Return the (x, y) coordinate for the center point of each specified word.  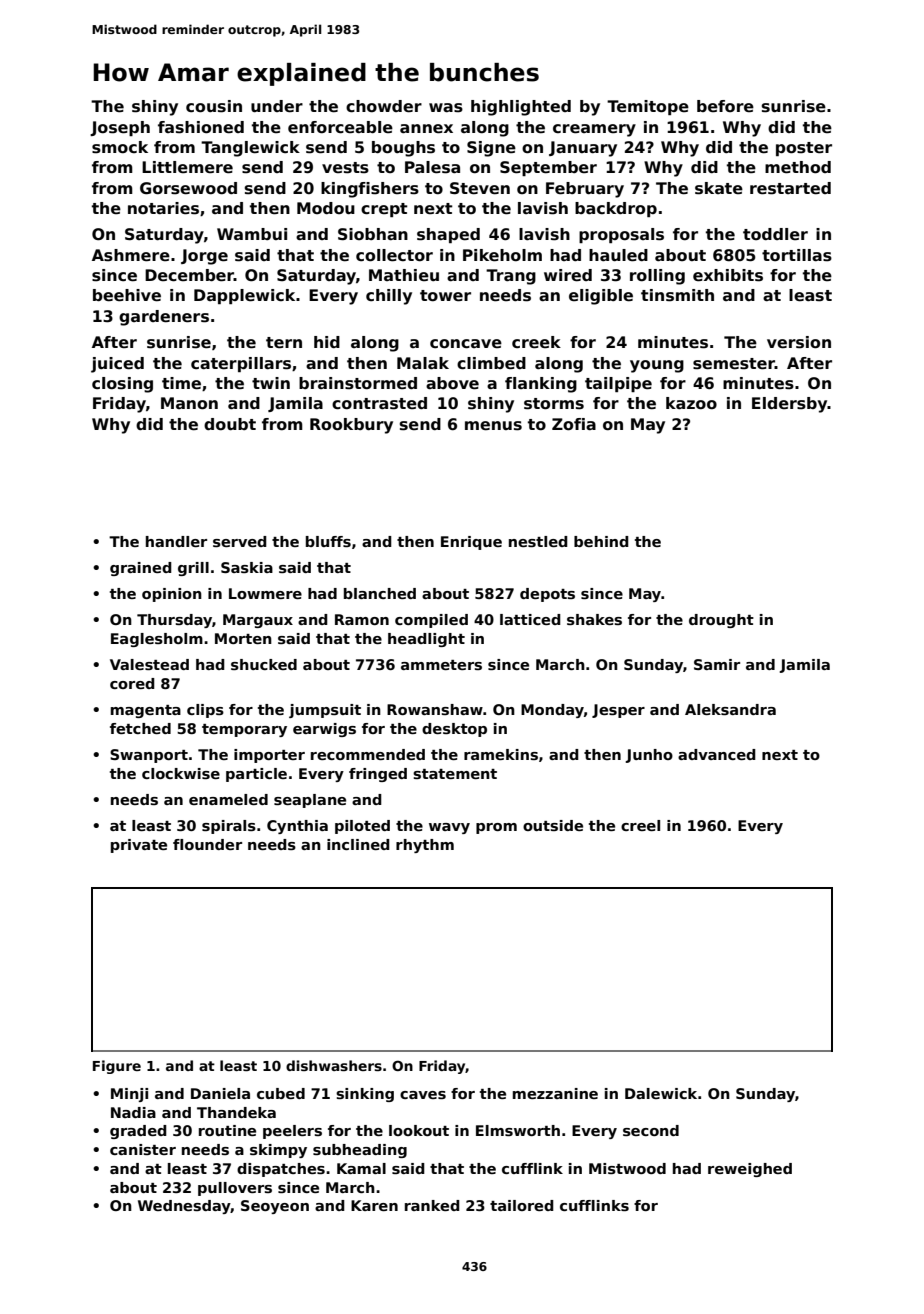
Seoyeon (275, 1207)
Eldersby (790, 405)
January (583, 149)
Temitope (648, 107)
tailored (522, 1205)
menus (493, 426)
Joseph (120, 128)
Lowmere (265, 593)
